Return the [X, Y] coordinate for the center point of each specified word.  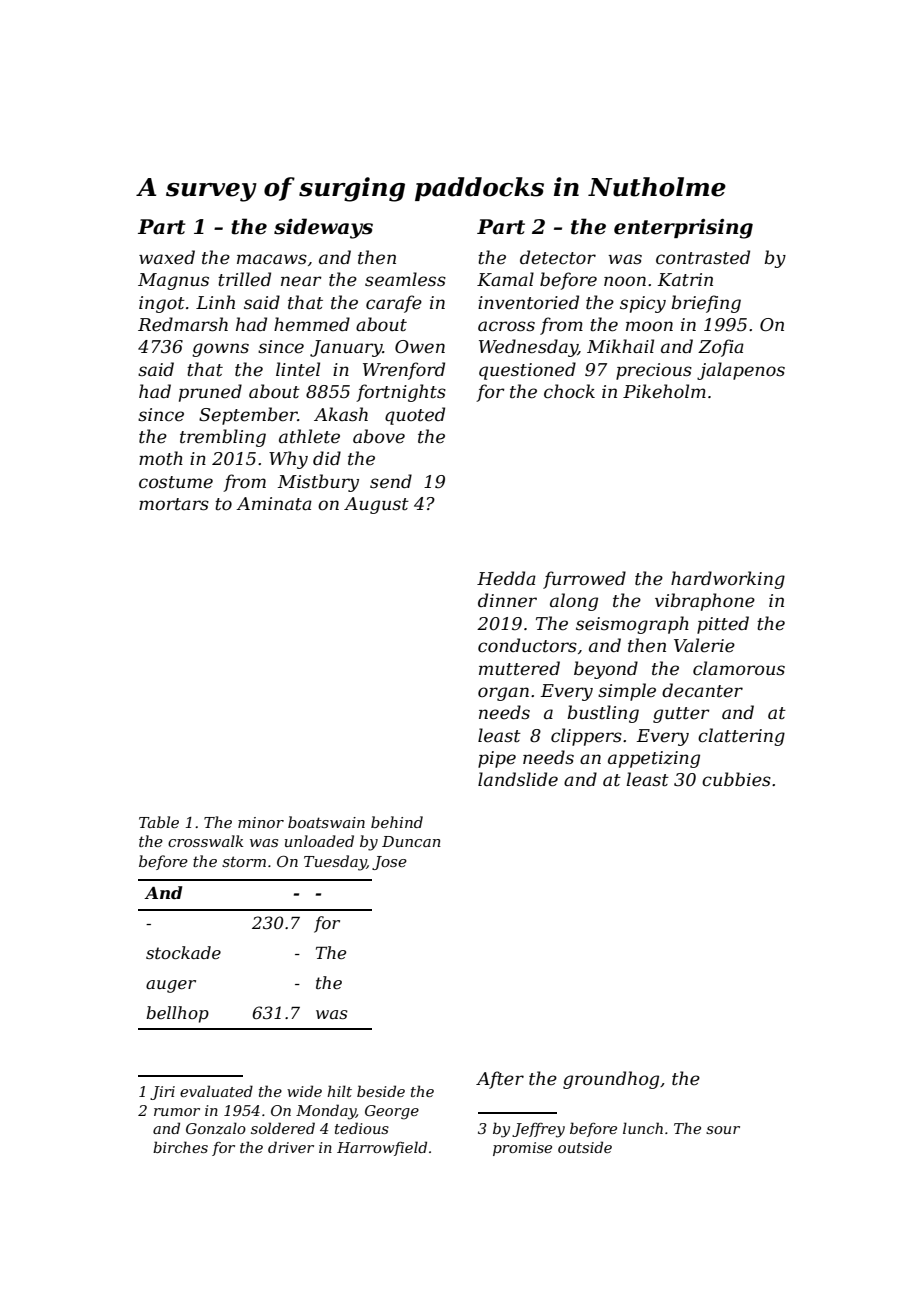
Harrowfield [382, 1148]
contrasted [703, 257]
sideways [323, 228]
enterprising [683, 229]
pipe [497, 759]
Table [159, 822]
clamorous [739, 668]
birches [180, 1147]
